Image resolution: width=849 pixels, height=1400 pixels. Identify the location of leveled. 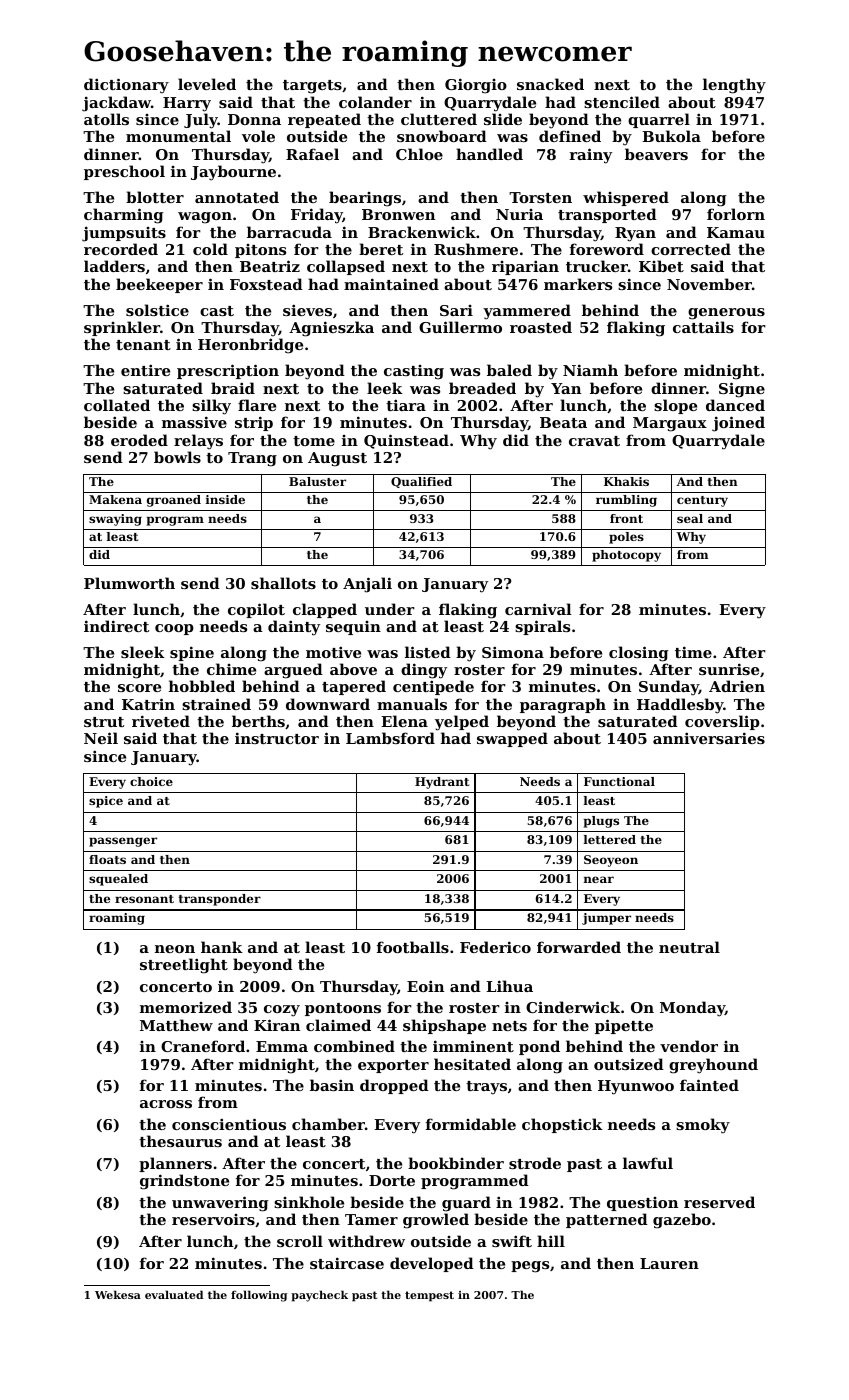
(207, 84).
